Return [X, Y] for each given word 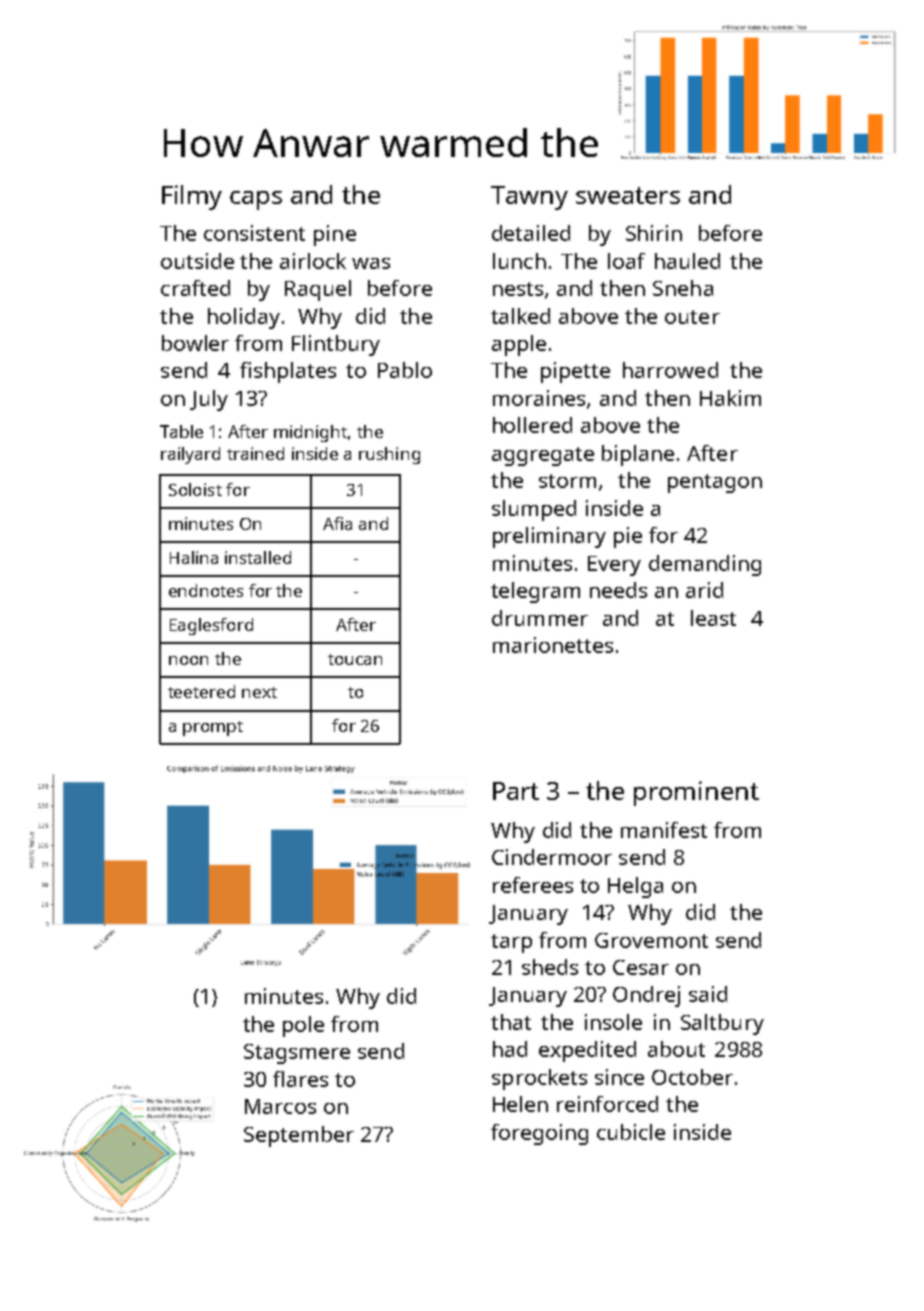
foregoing [539, 1134]
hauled [687, 261]
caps [256, 200]
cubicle [631, 1132]
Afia [337, 523]
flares [300, 1079]
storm [567, 481]
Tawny [529, 198]
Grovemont [651, 940]
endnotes [206, 590]
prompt [213, 728]
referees [533, 885]
